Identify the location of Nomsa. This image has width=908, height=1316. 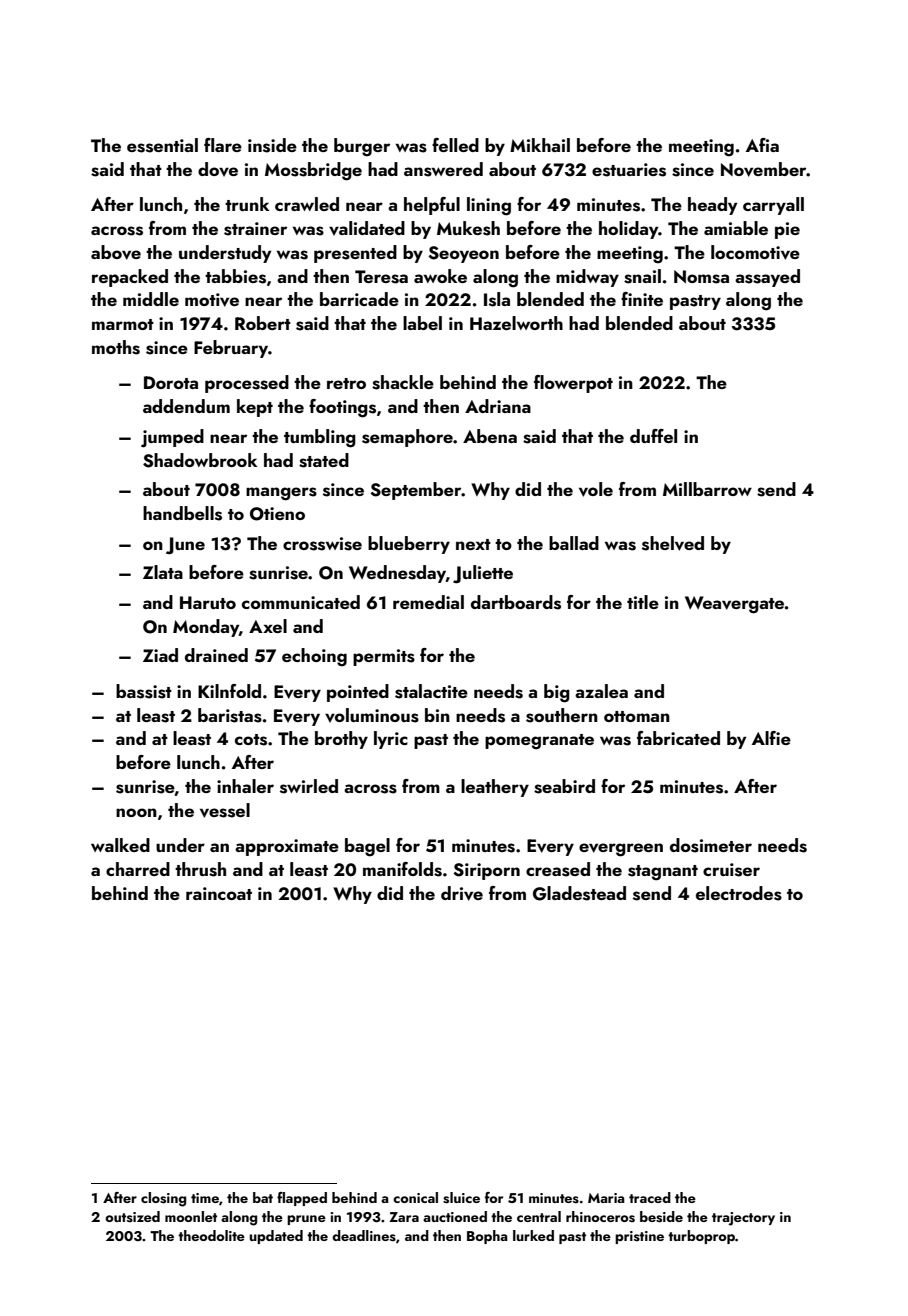
(701, 277).
